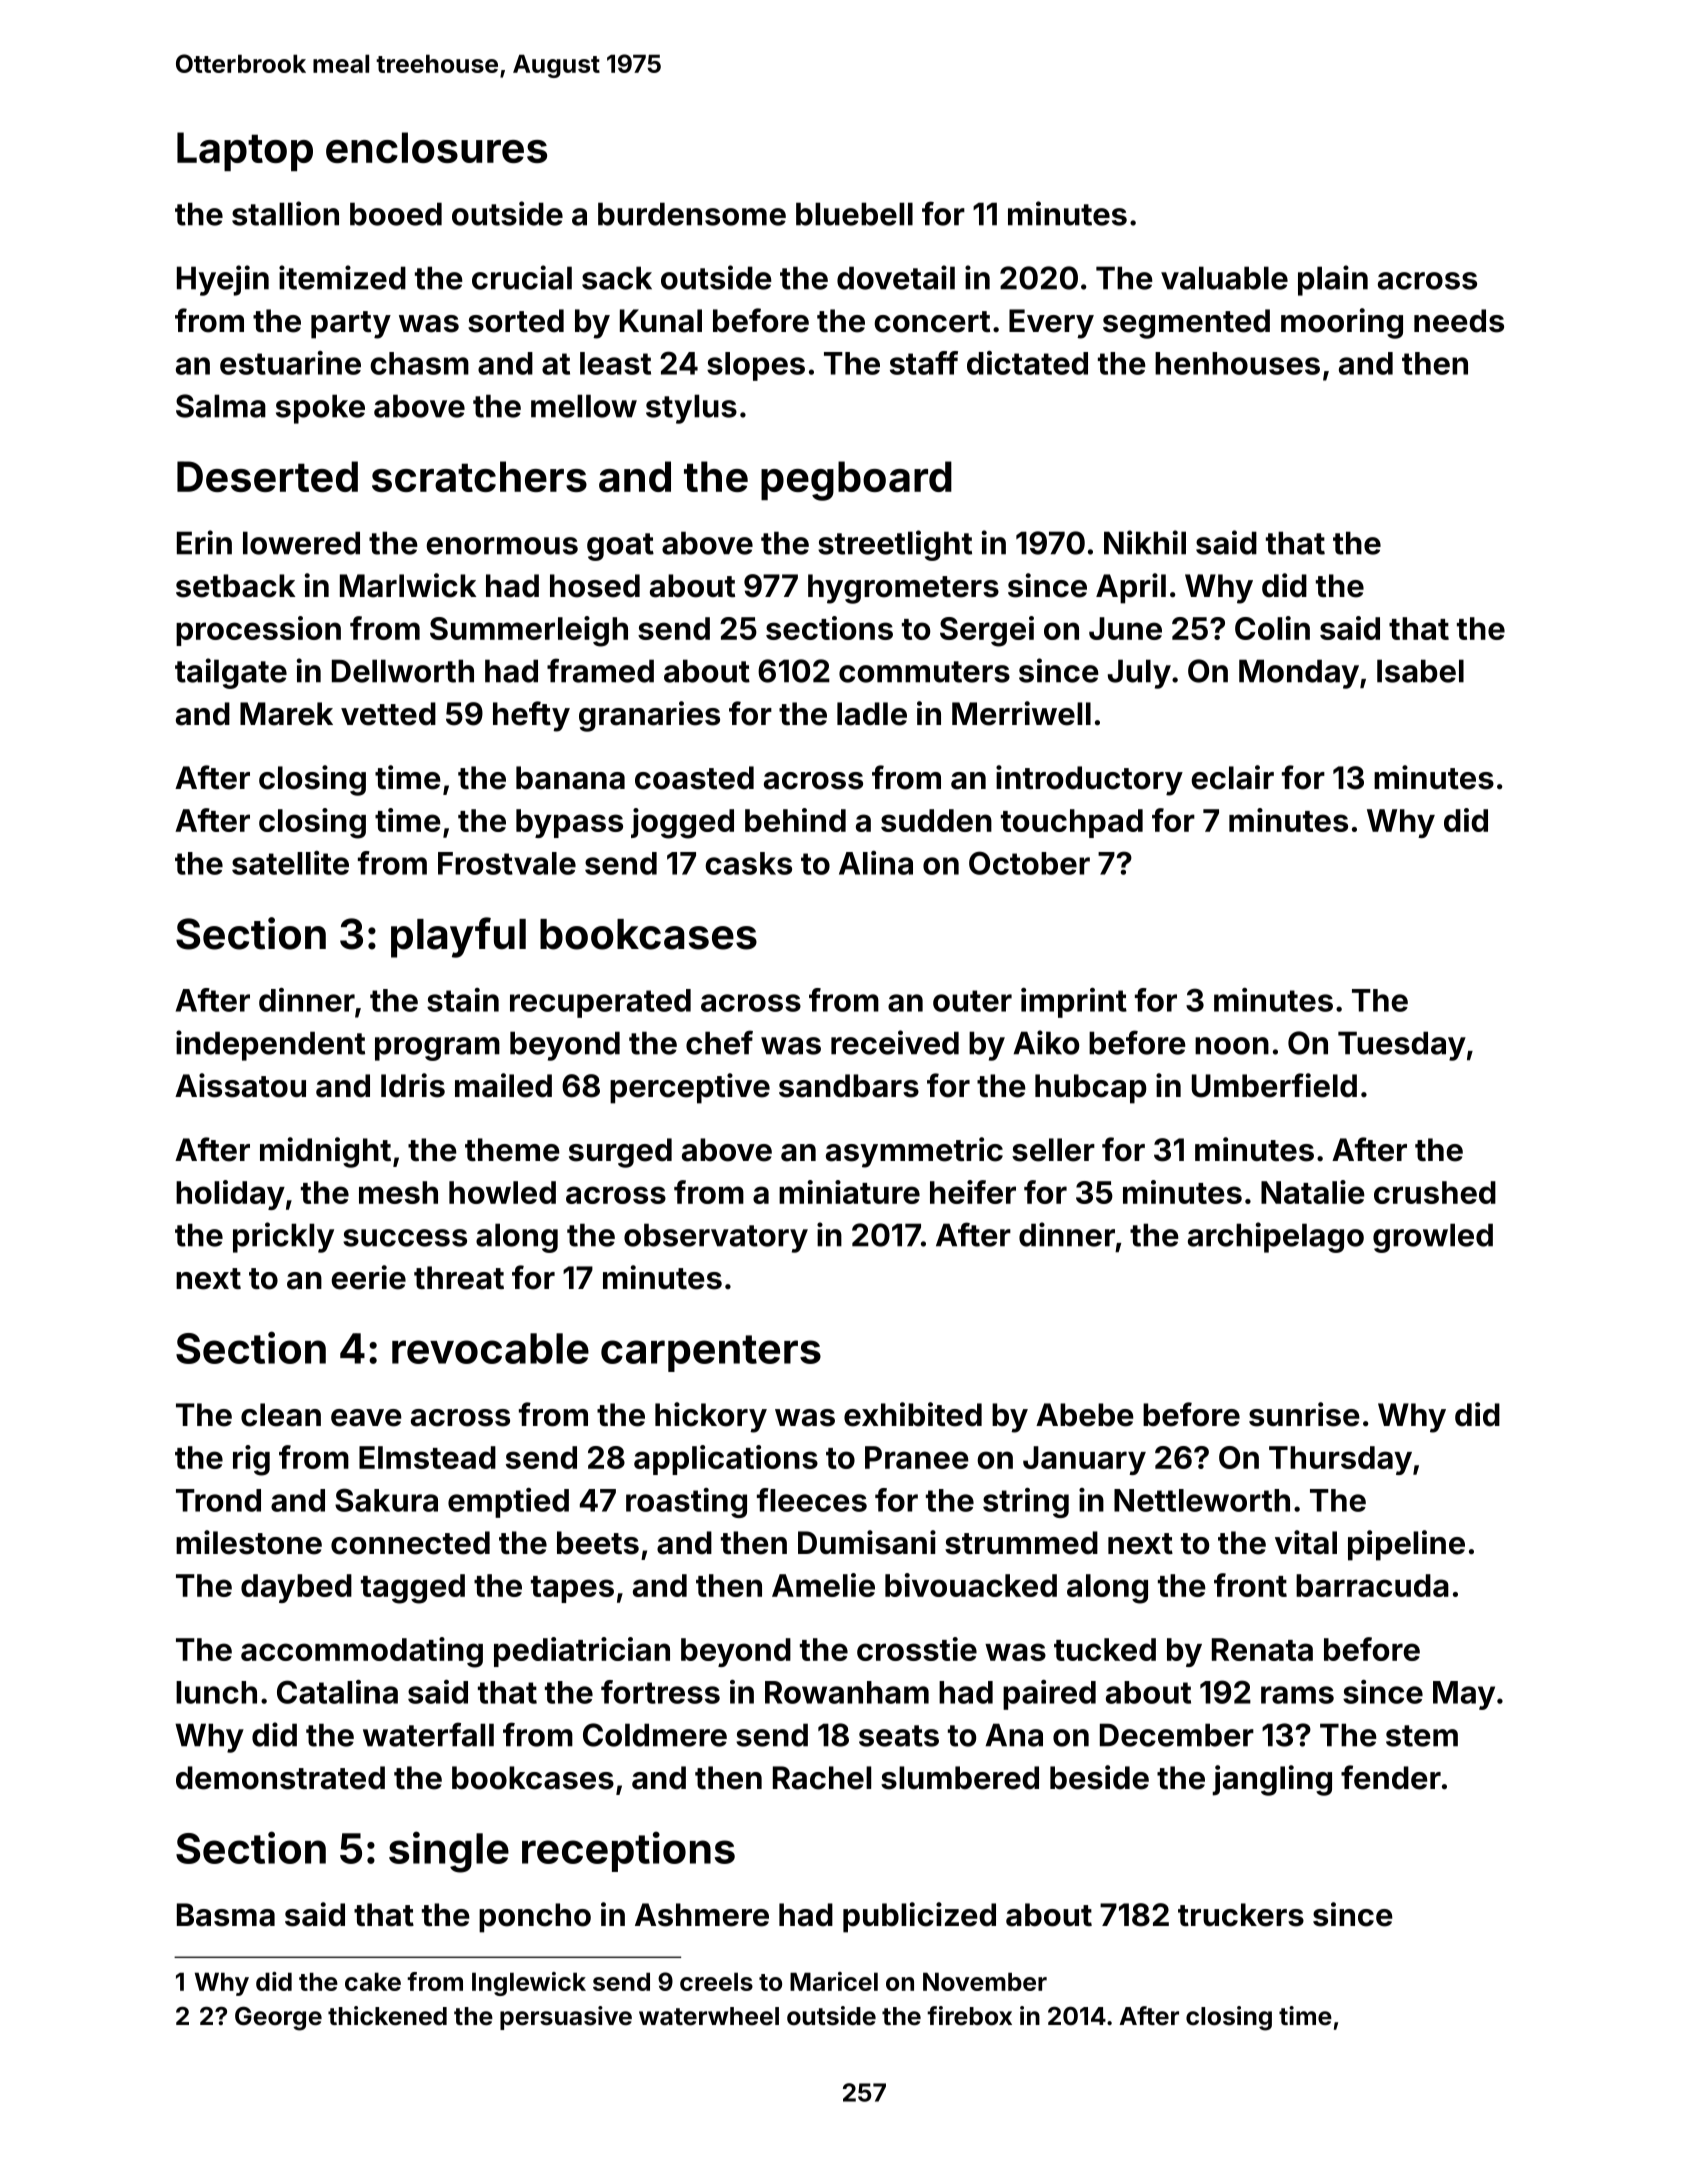  Describe the element at coordinates (719, 1042) in the document. I see `chef` at that location.
